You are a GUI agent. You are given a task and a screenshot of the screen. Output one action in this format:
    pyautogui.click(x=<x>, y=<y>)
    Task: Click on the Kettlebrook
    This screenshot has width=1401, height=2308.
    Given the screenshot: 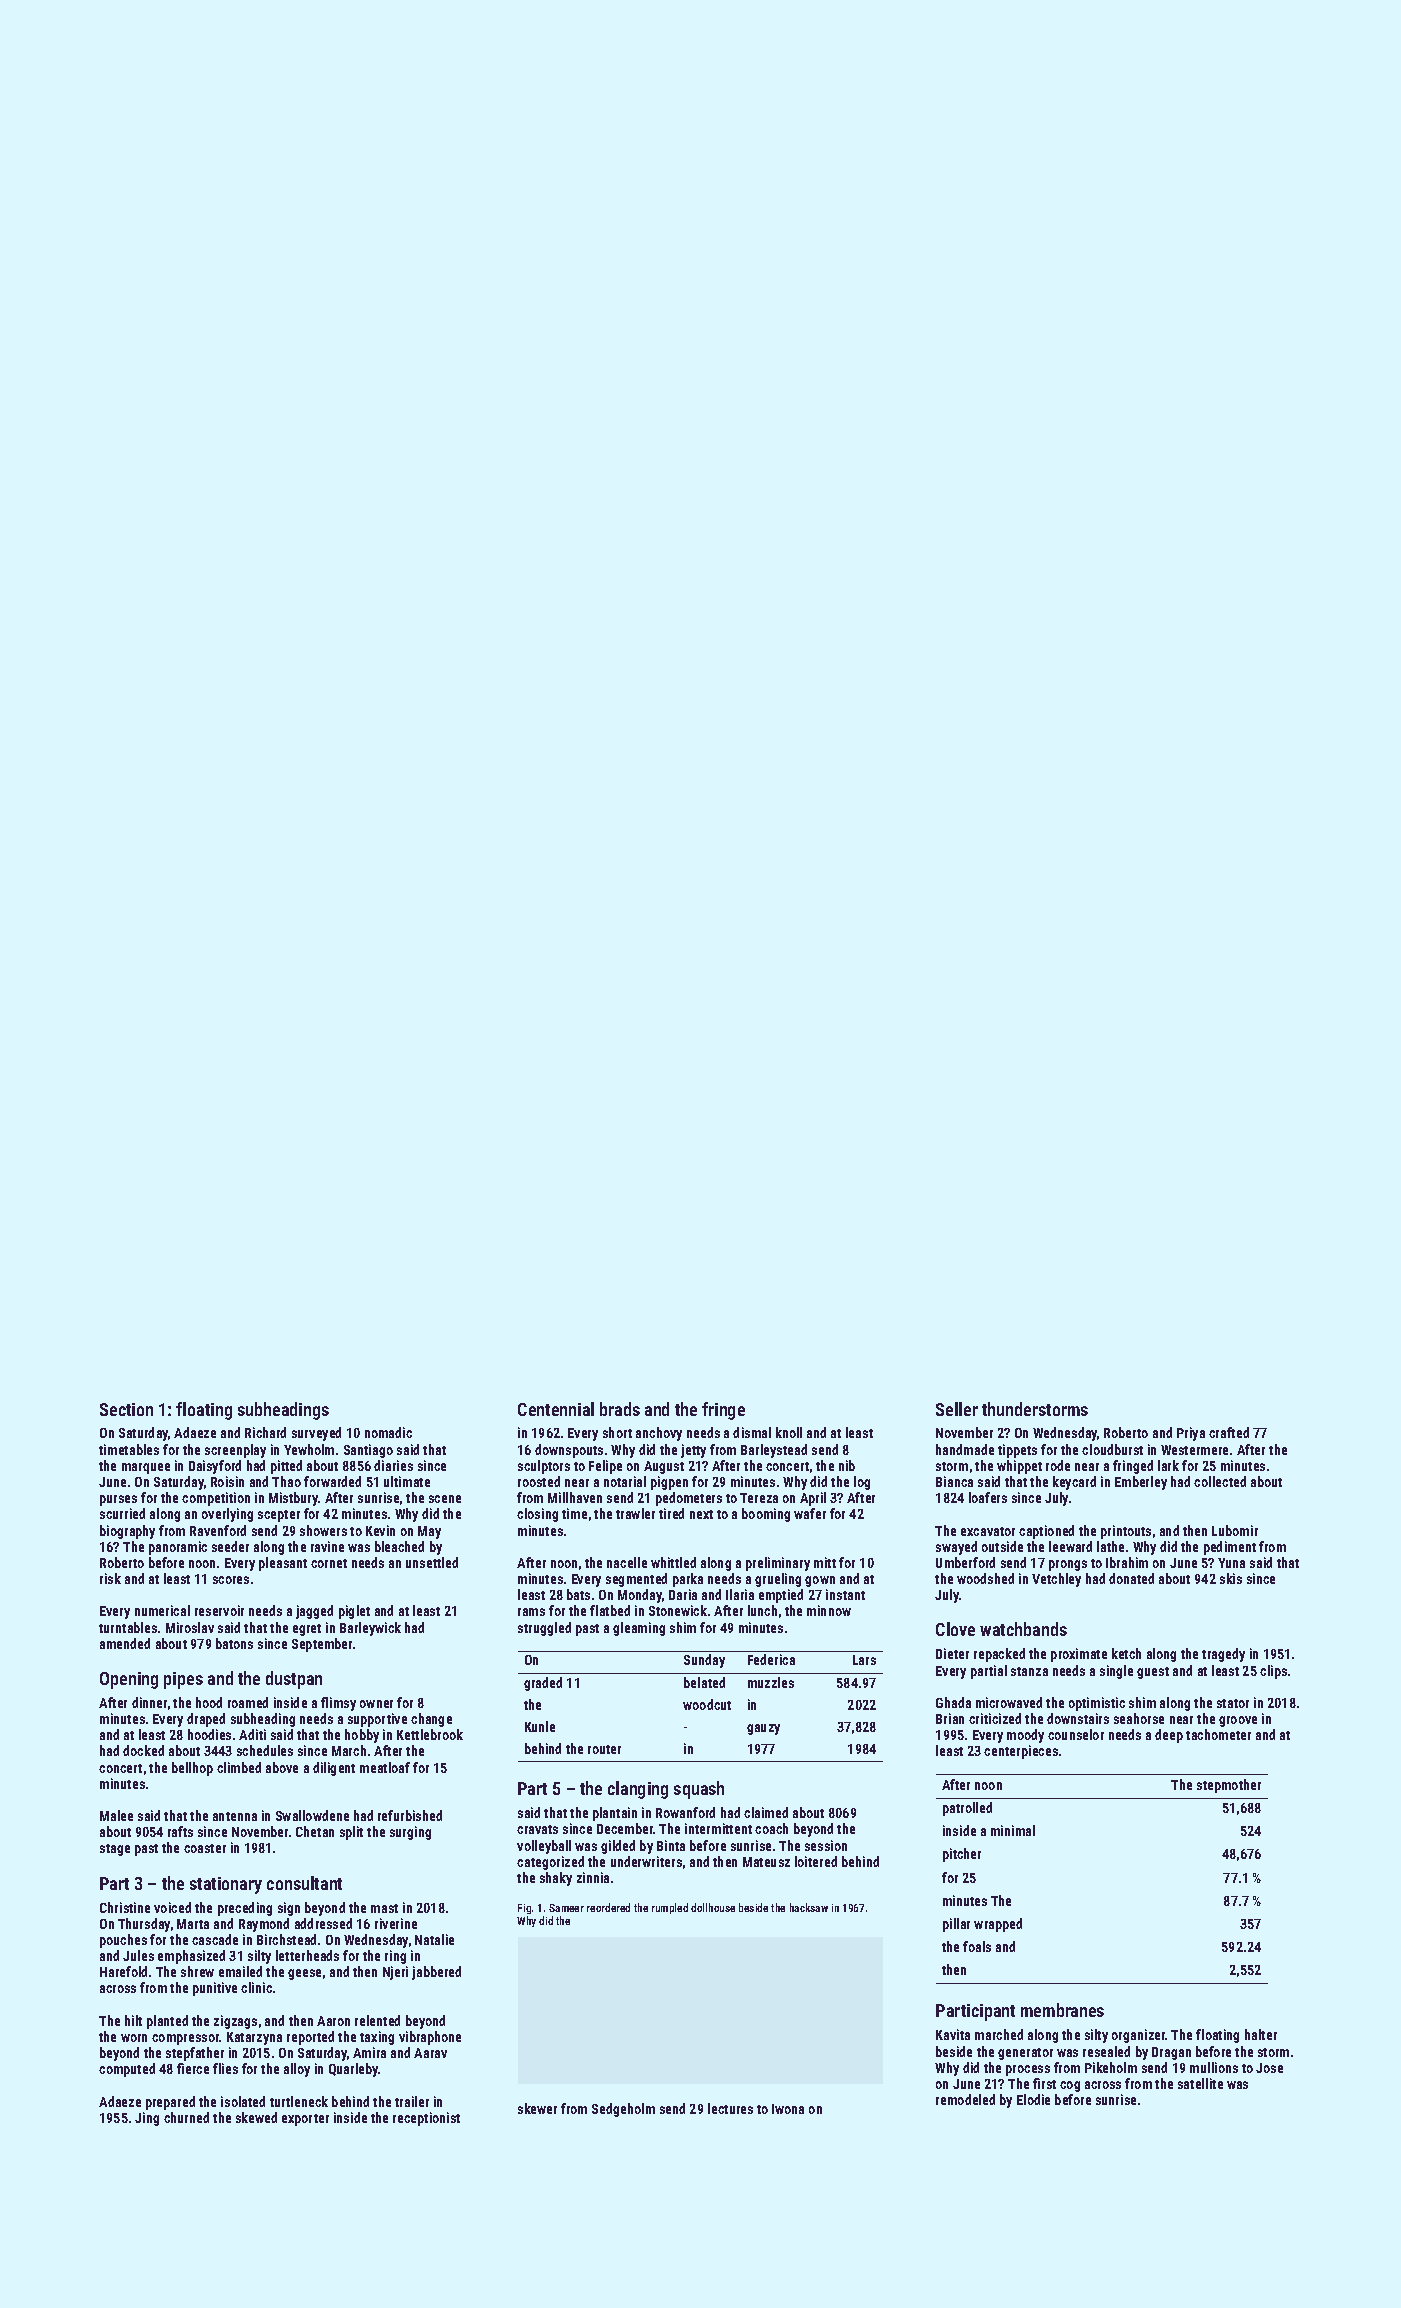 What is the action you would take?
    pyautogui.click(x=430, y=1734)
